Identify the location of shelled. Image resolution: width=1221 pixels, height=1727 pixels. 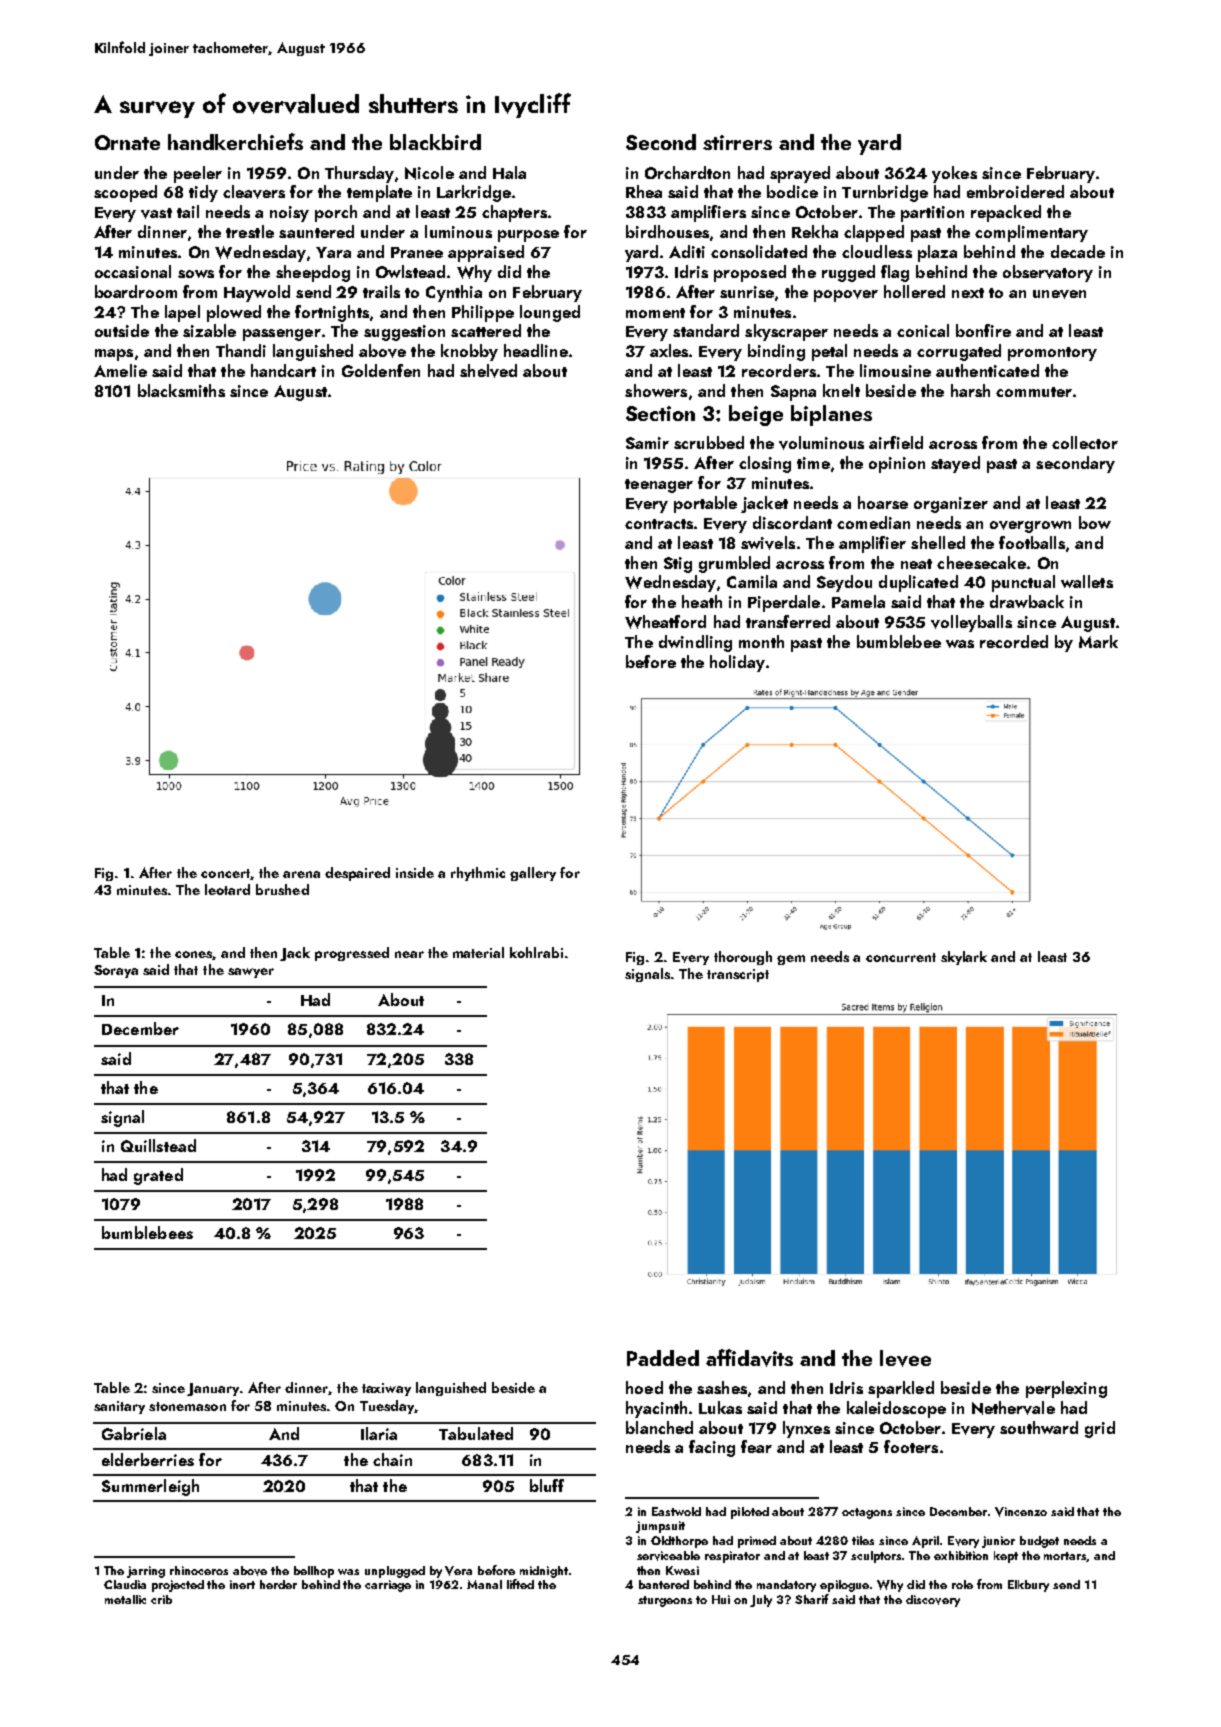
(938, 542).
